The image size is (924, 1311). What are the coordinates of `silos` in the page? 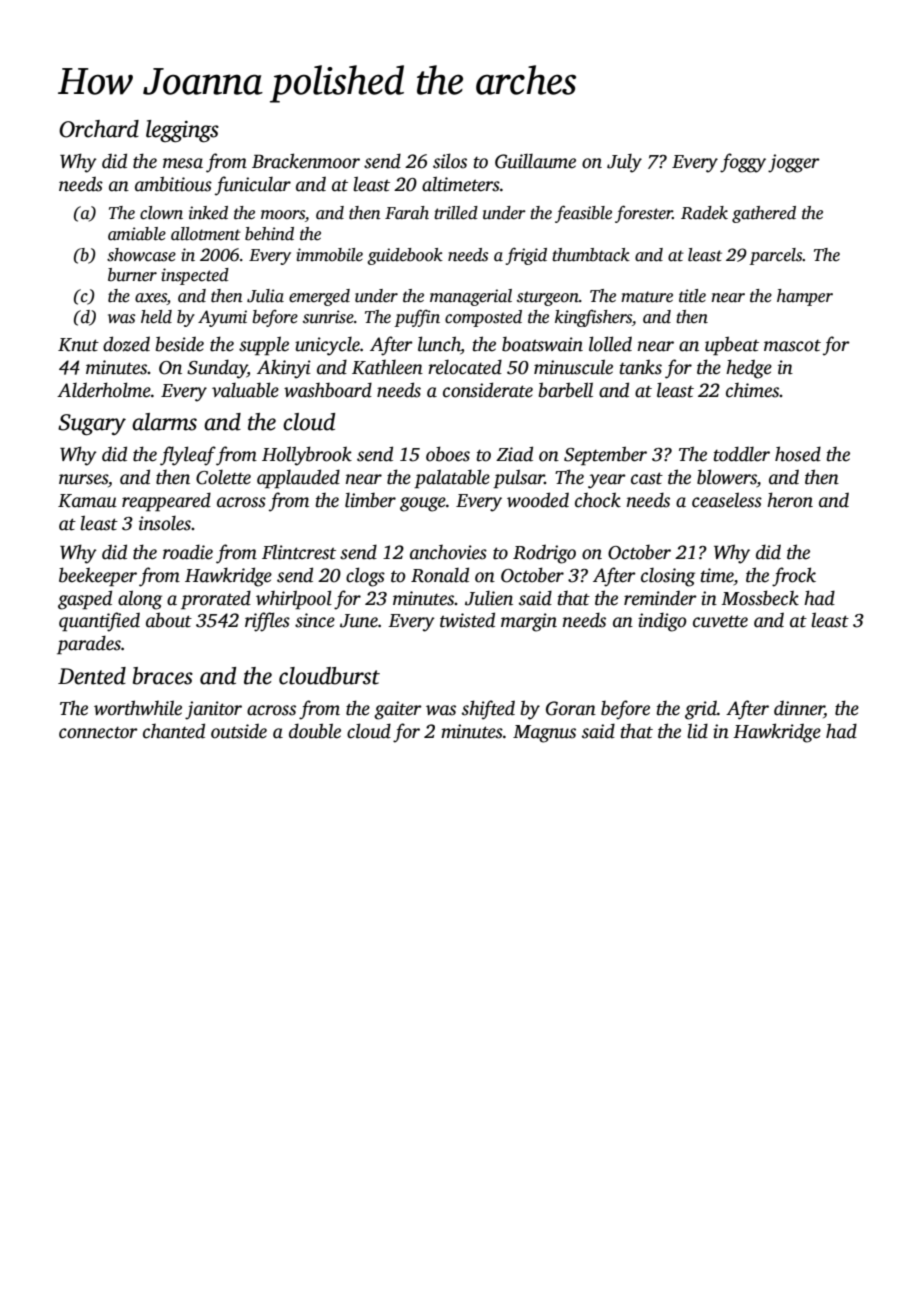 It's located at (450, 161).
